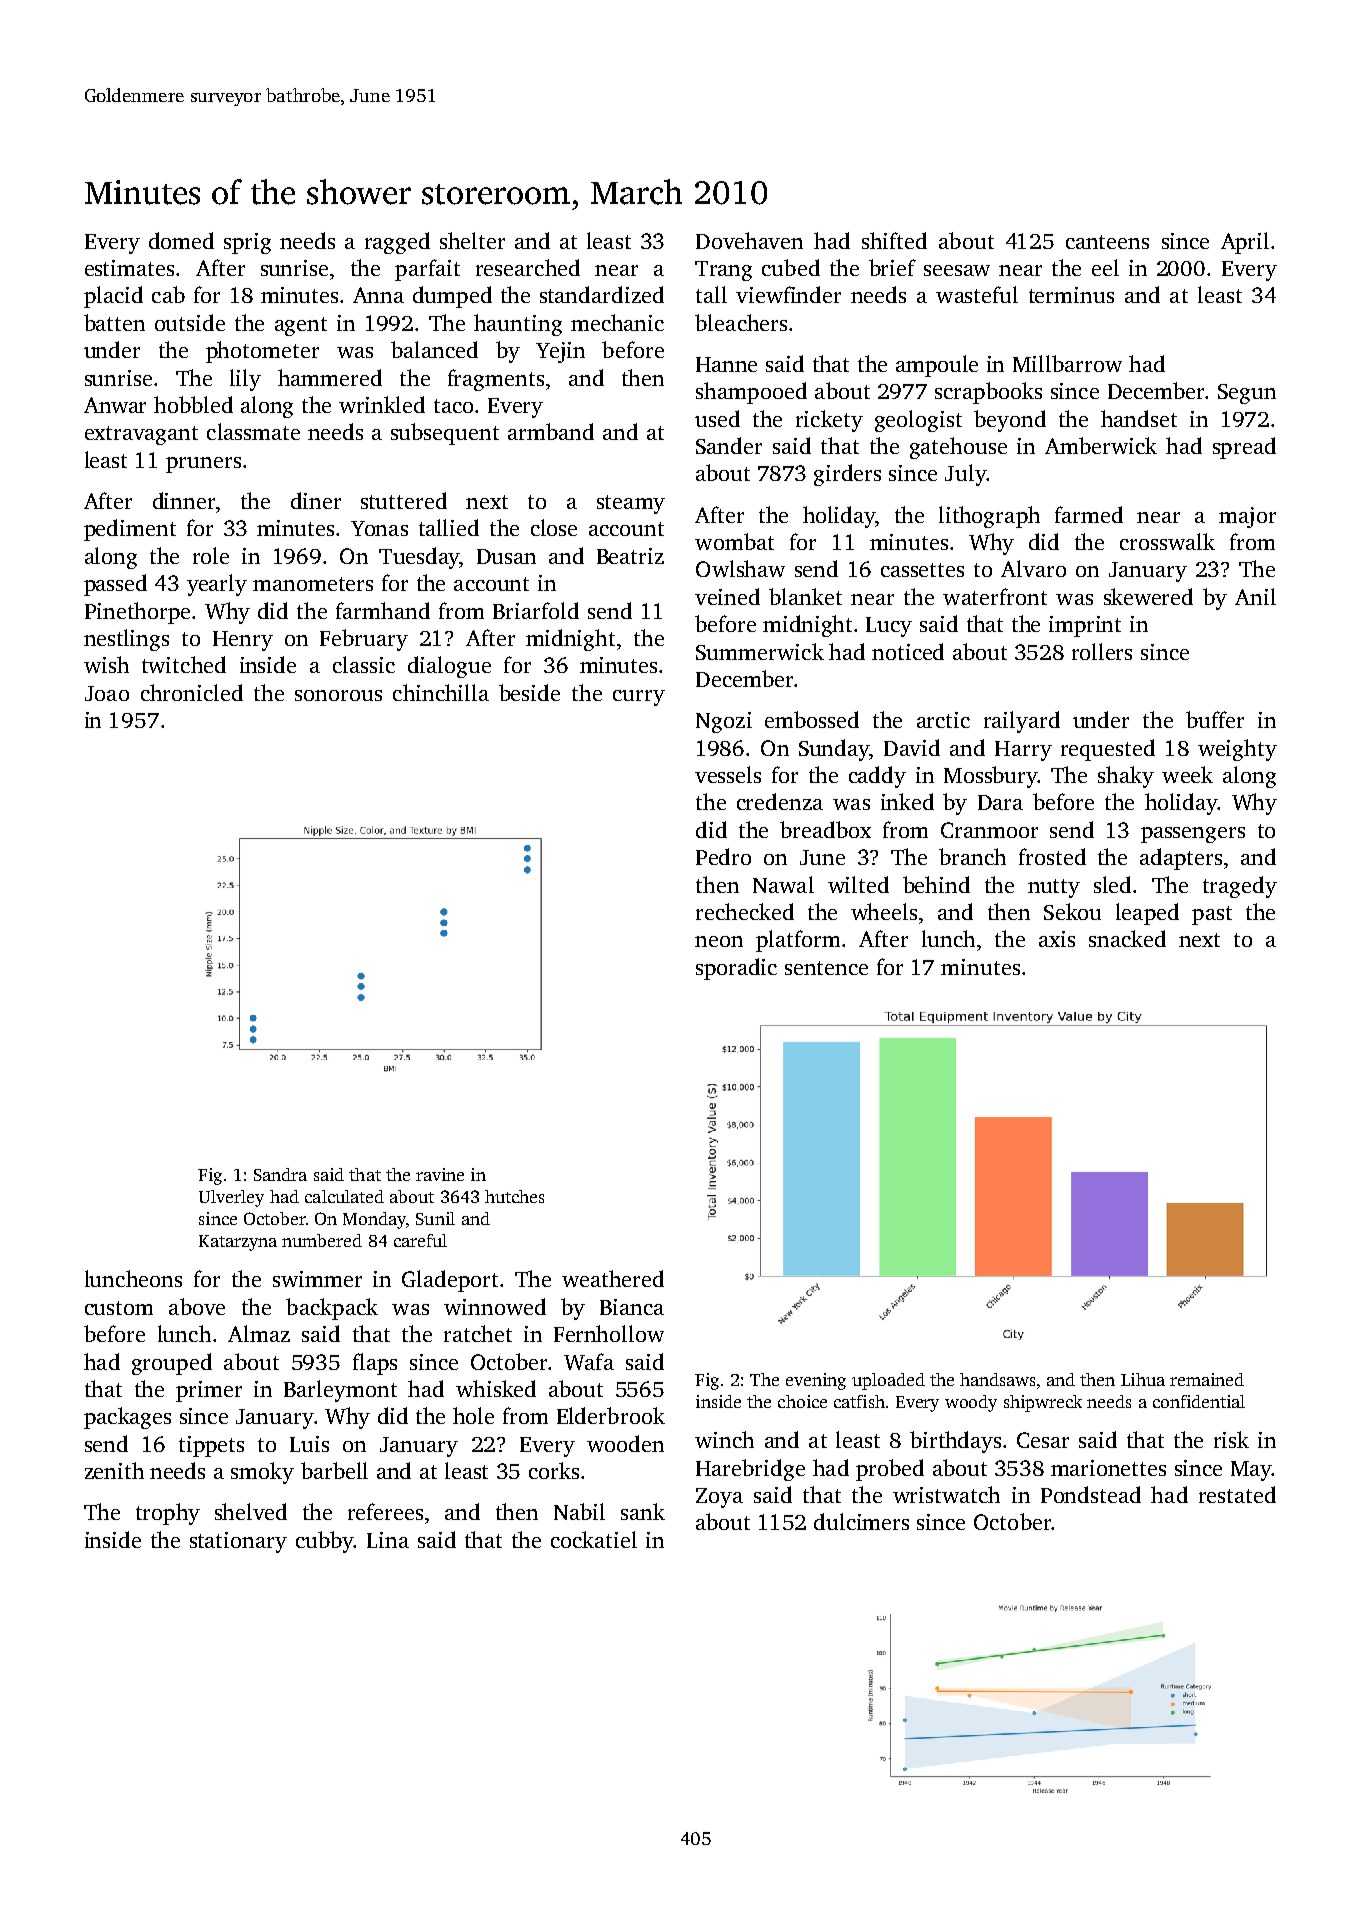  Describe the element at coordinates (1107, 242) in the screenshot. I see `canteens` at that location.
